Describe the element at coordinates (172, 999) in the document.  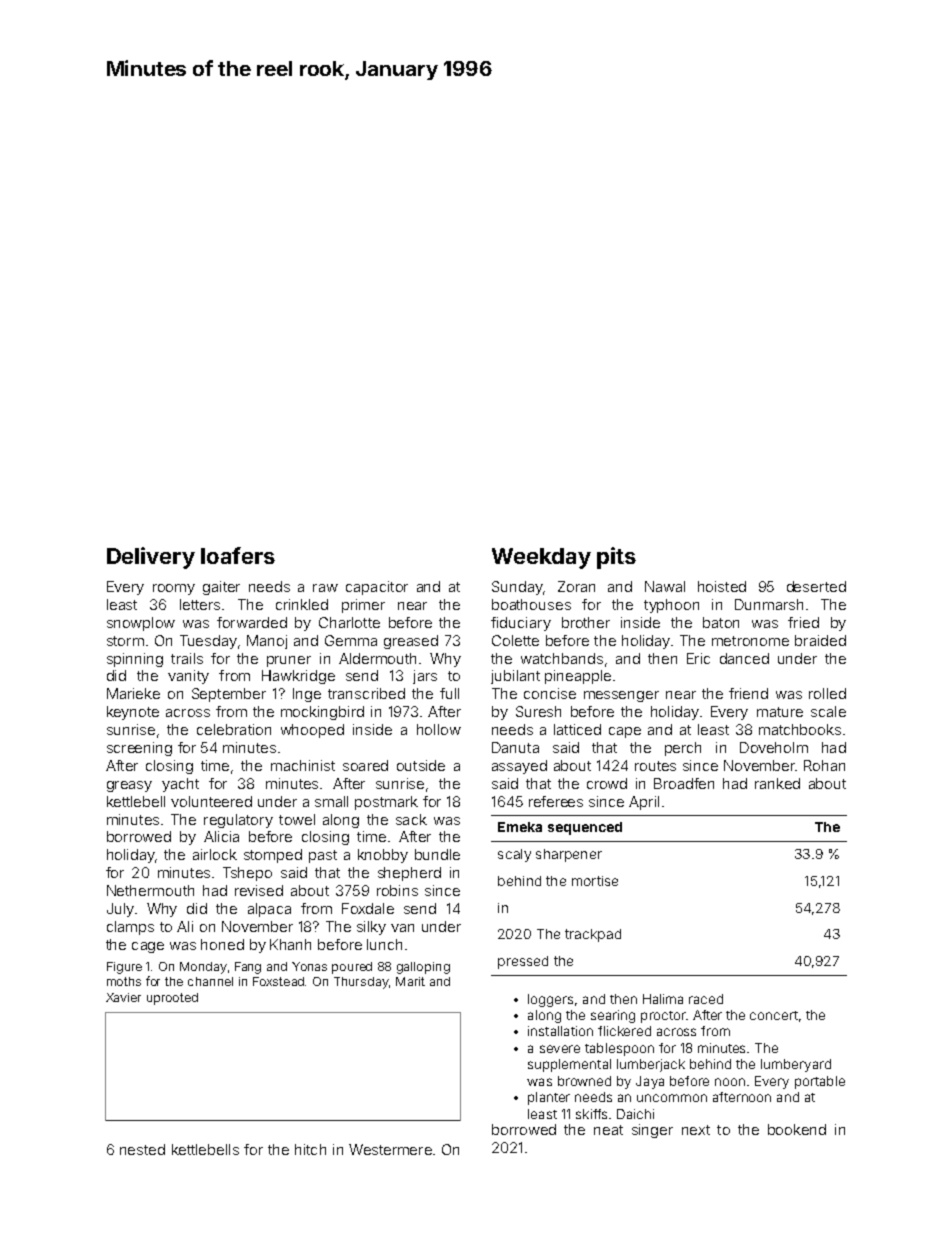
I see `uprooted` at that location.
